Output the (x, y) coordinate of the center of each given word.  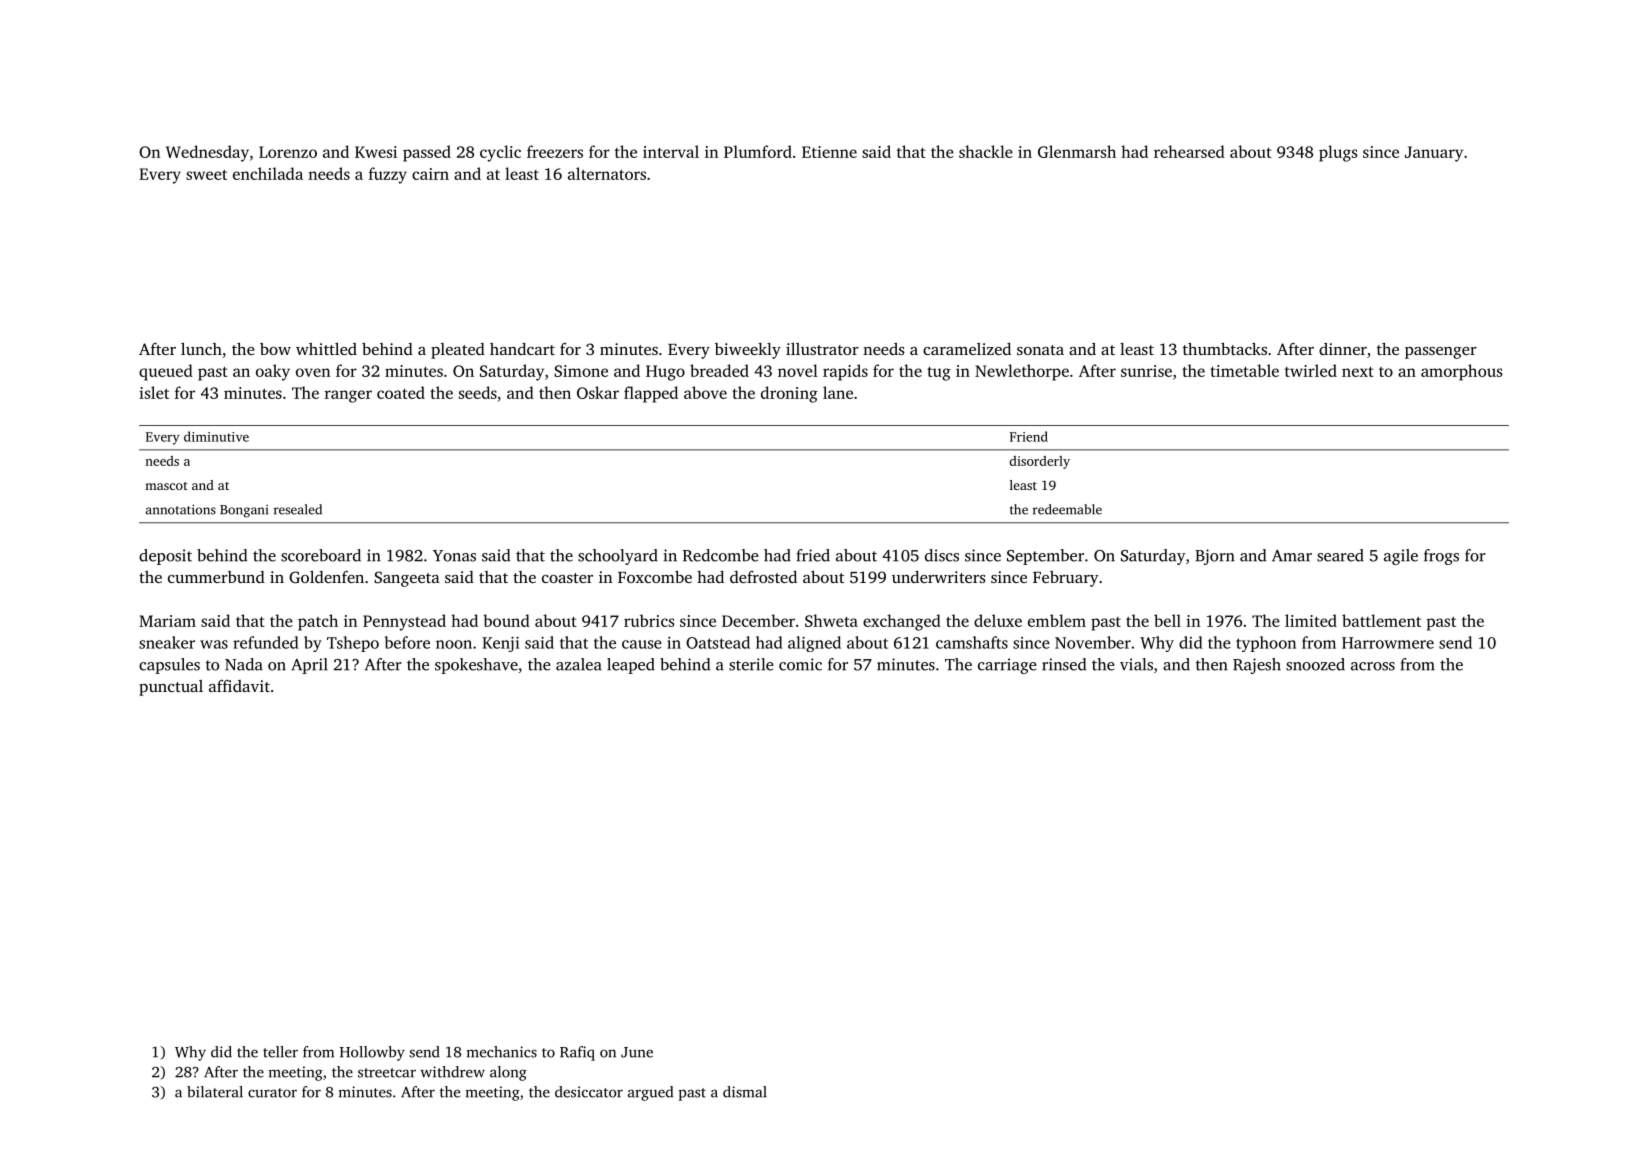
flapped (651, 394)
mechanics (502, 1052)
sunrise (1146, 371)
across (1373, 666)
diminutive (216, 436)
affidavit (239, 686)
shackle (986, 151)
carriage (1007, 666)
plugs (1338, 153)
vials (1136, 664)
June (637, 1052)
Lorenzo (288, 152)
